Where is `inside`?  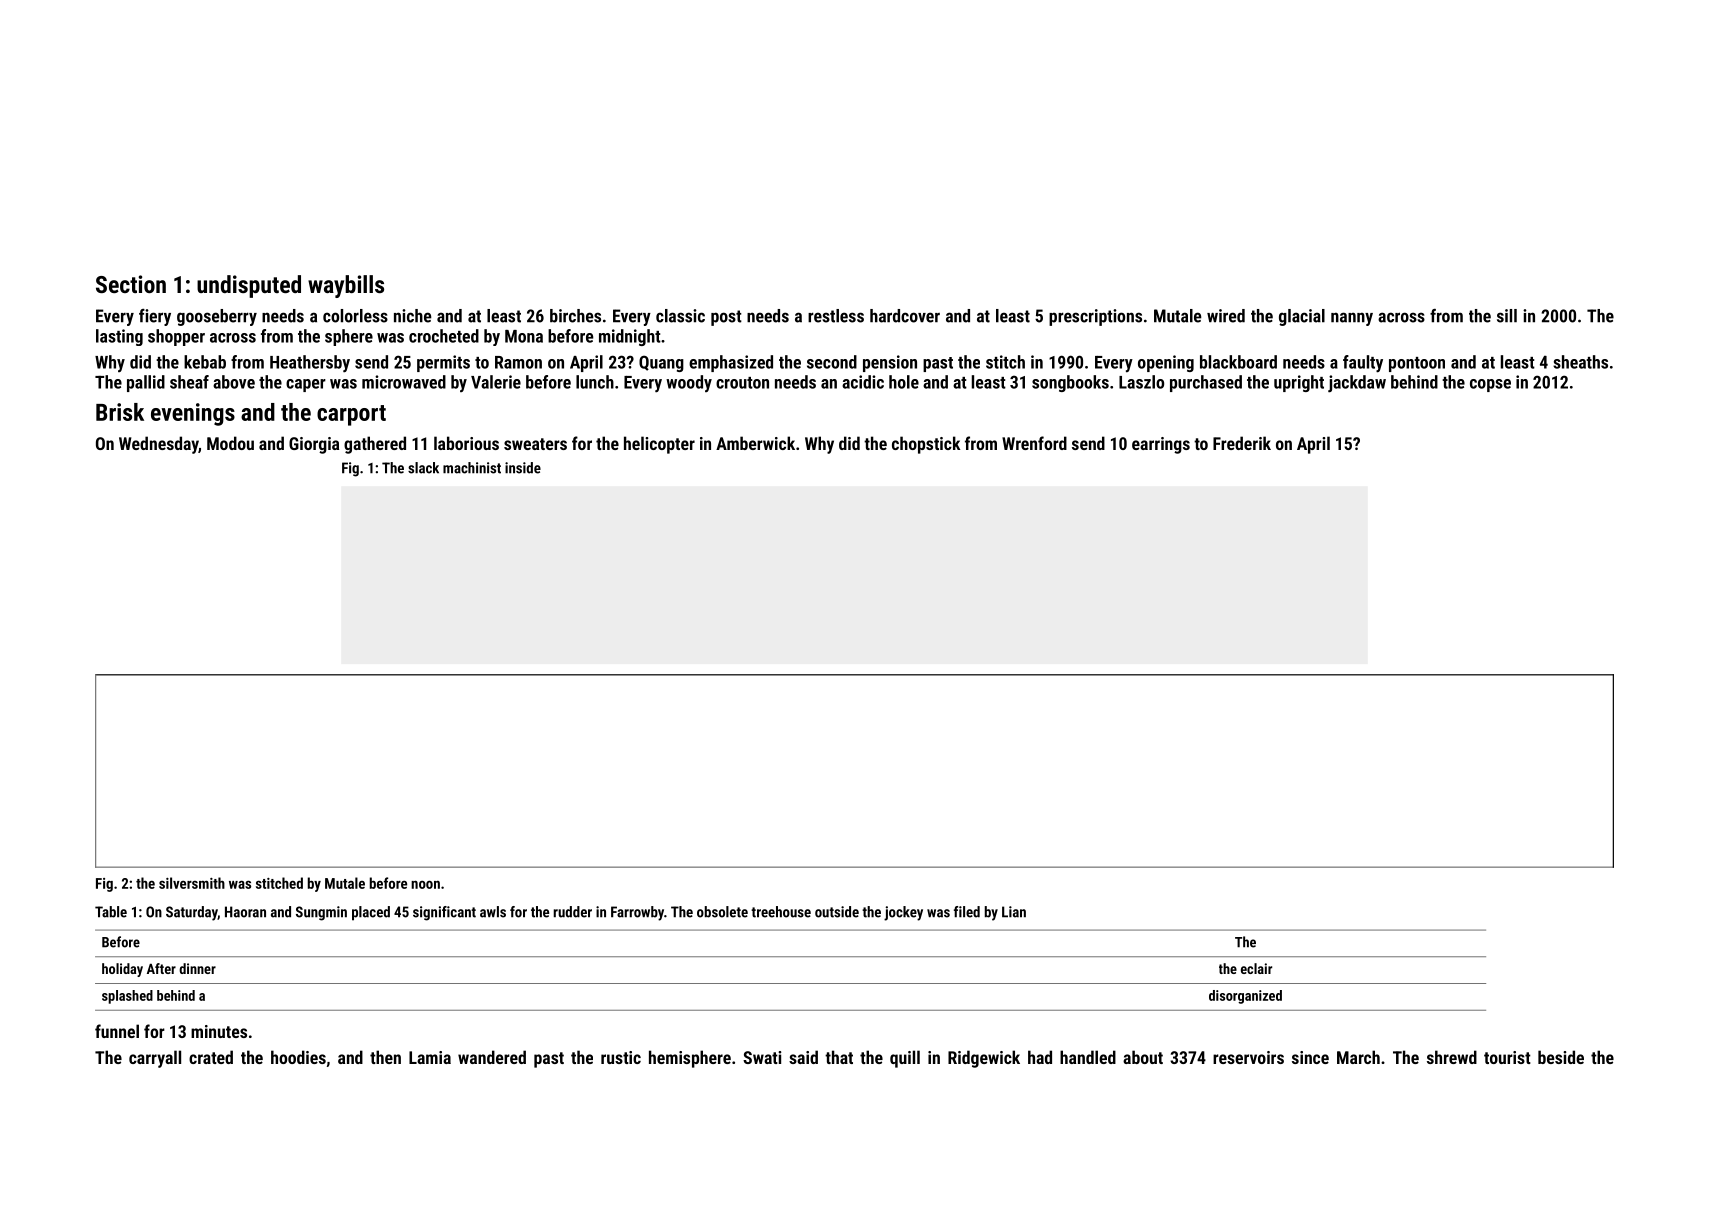 inside is located at coordinates (523, 468).
